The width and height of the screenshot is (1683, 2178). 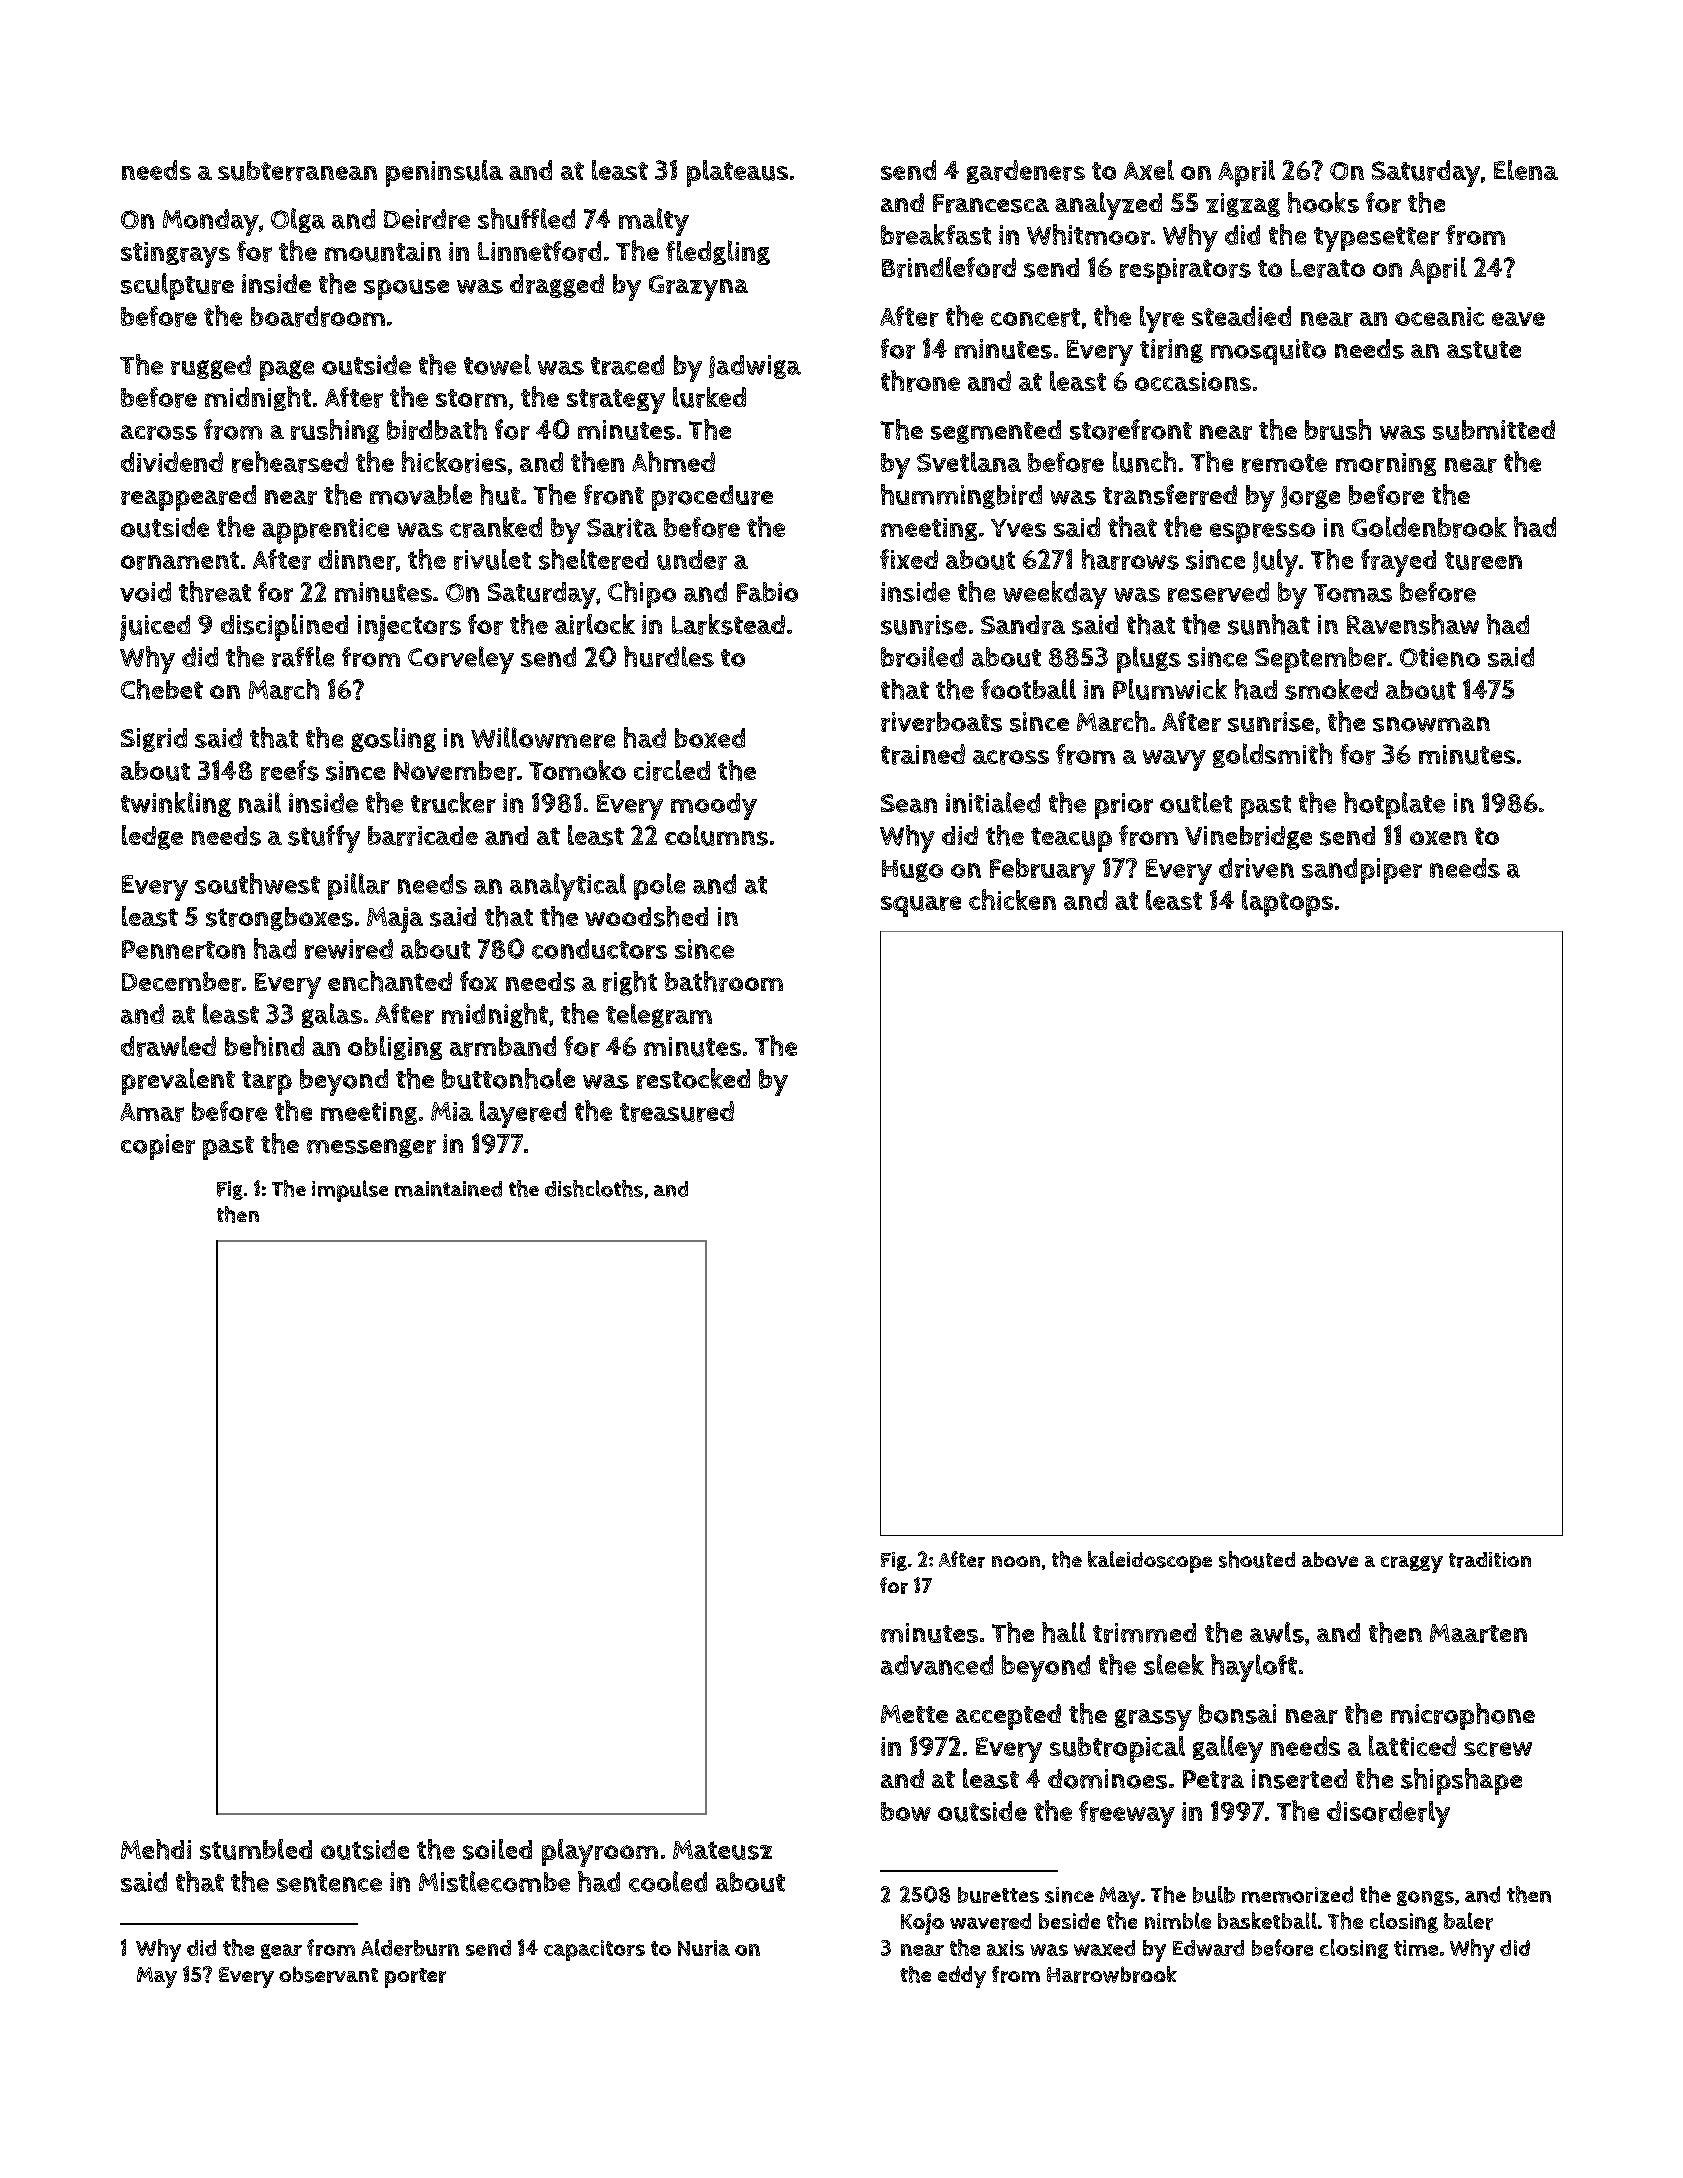 What do you see at coordinates (158, 1147) in the screenshot?
I see `copier` at bounding box center [158, 1147].
